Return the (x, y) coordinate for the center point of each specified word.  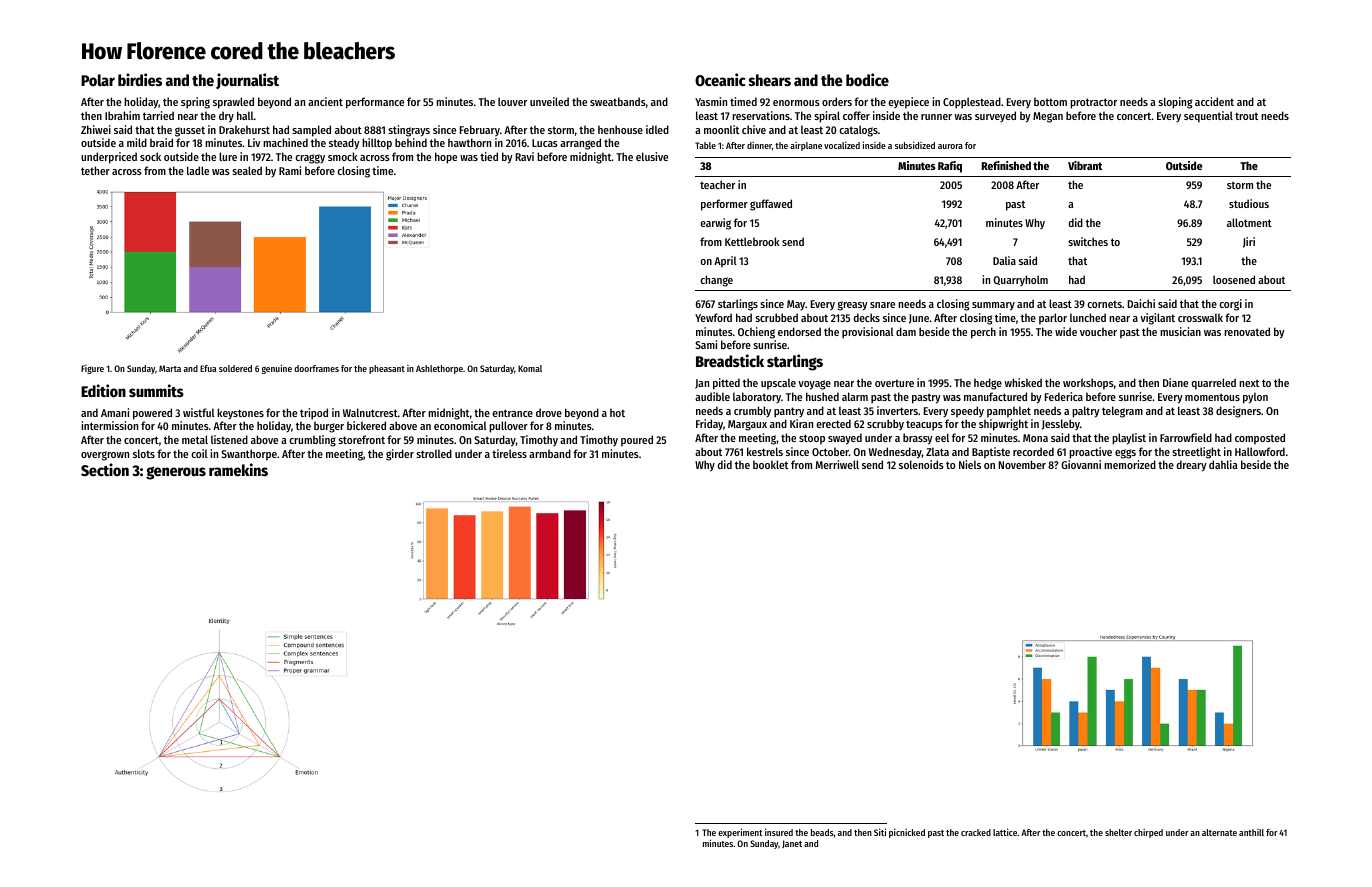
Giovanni (1081, 464)
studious (1249, 203)
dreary (1192, 466)
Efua (208, 368)
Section (105, 469)
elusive (652, 156)
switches (1088, 241)
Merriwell (837, 464)
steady (344, 144)
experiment (740, 833)
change (716, 281)
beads (822, 832)
